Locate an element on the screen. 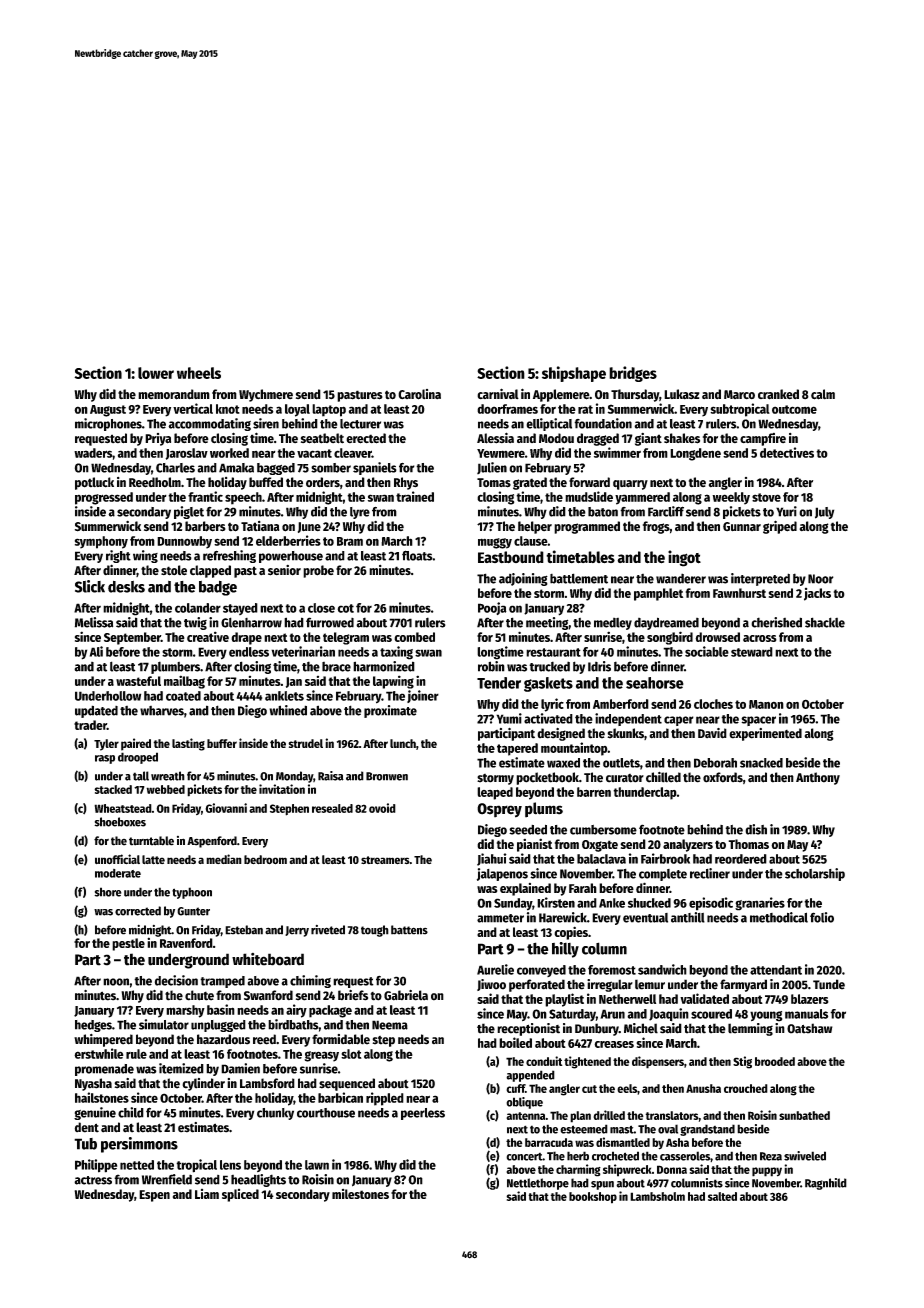 This screenshot has width=924, height=1308. pocketbook is located at coordinates (547, 778).
